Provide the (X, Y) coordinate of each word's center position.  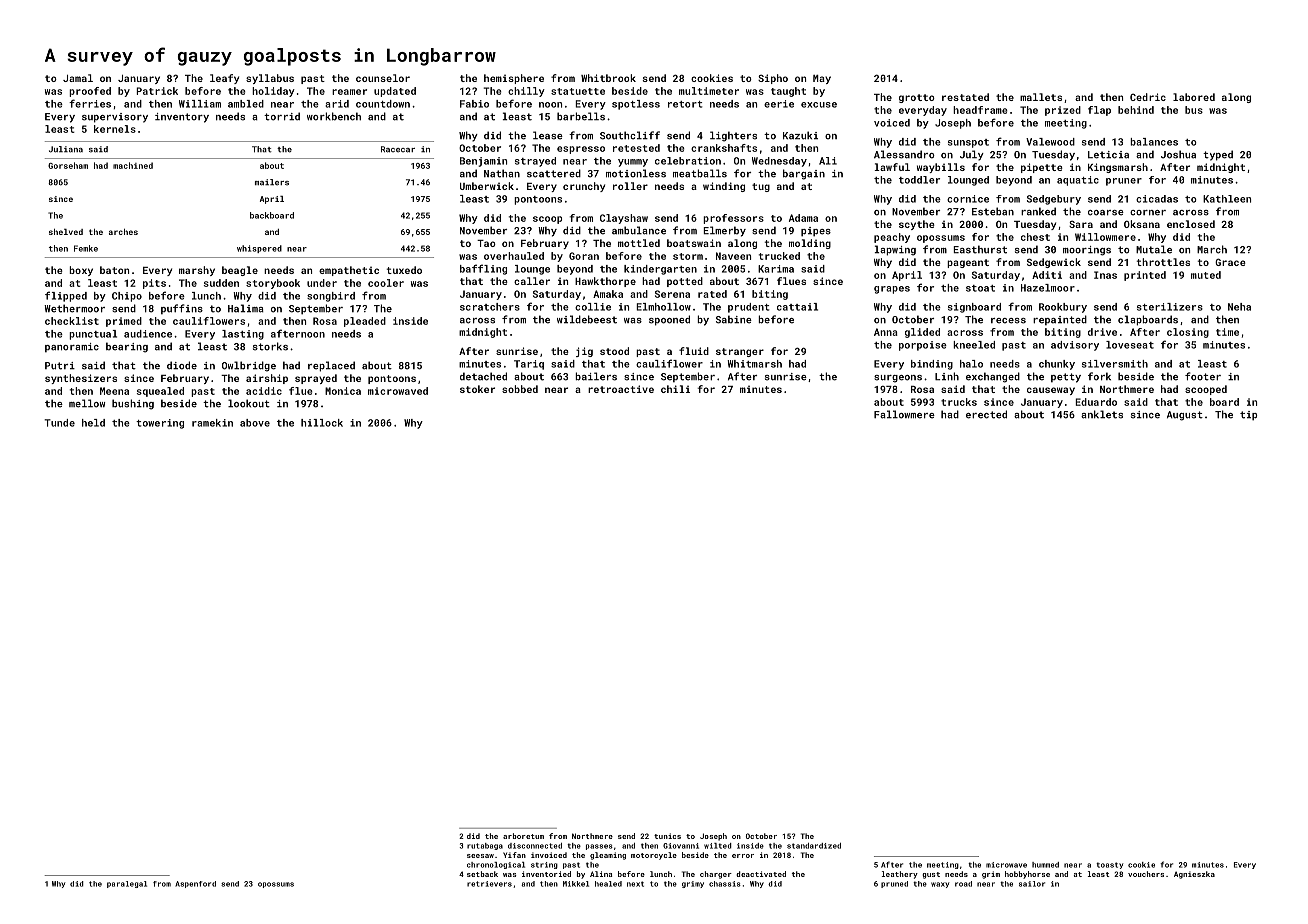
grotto (917, 98)
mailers (272, 182)
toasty (1109, 865)
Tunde (59, 423)
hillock (322, 423)
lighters (733, 136)
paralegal (127, 884)
